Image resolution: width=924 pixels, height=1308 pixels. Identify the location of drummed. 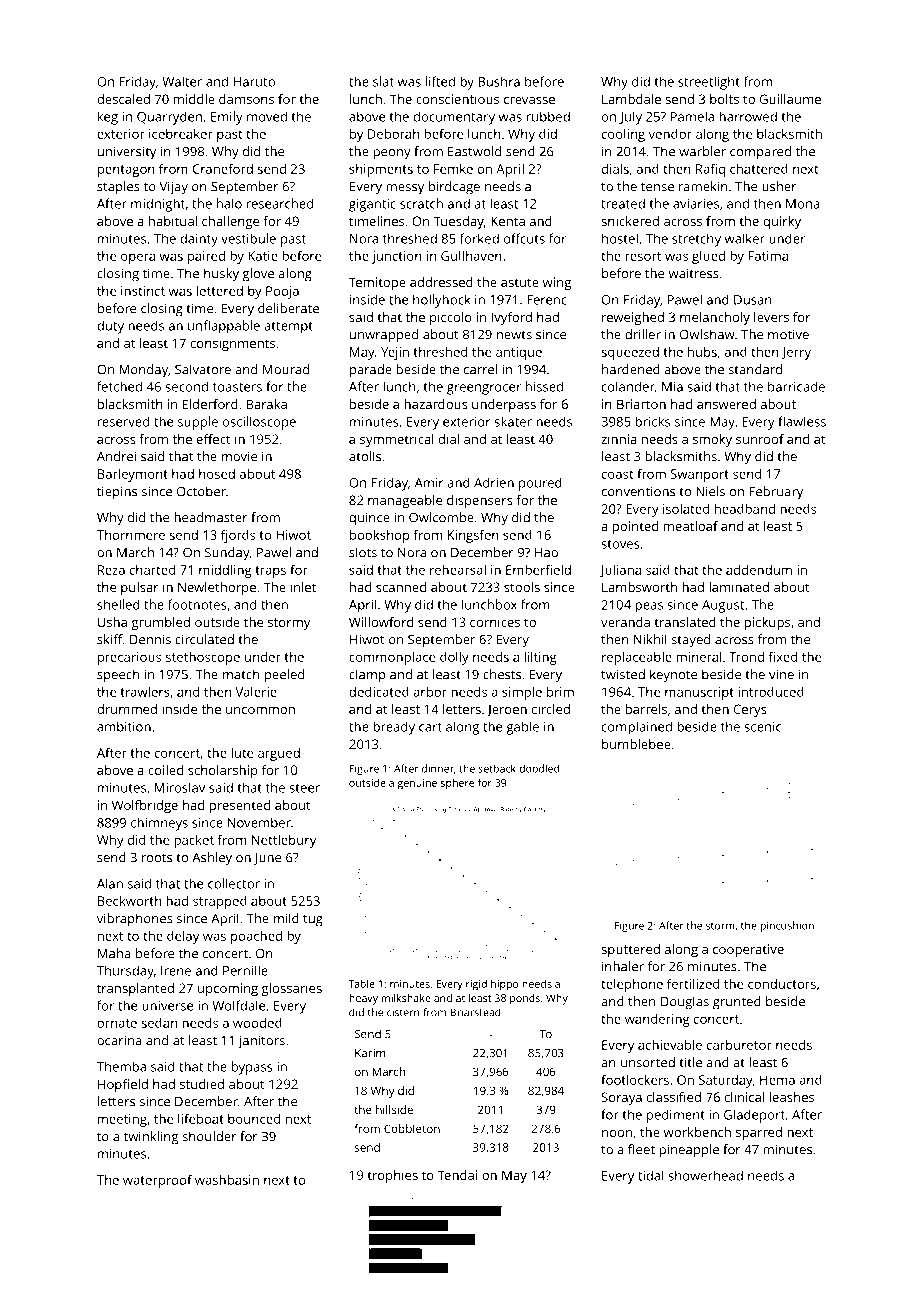
(127, 709).
